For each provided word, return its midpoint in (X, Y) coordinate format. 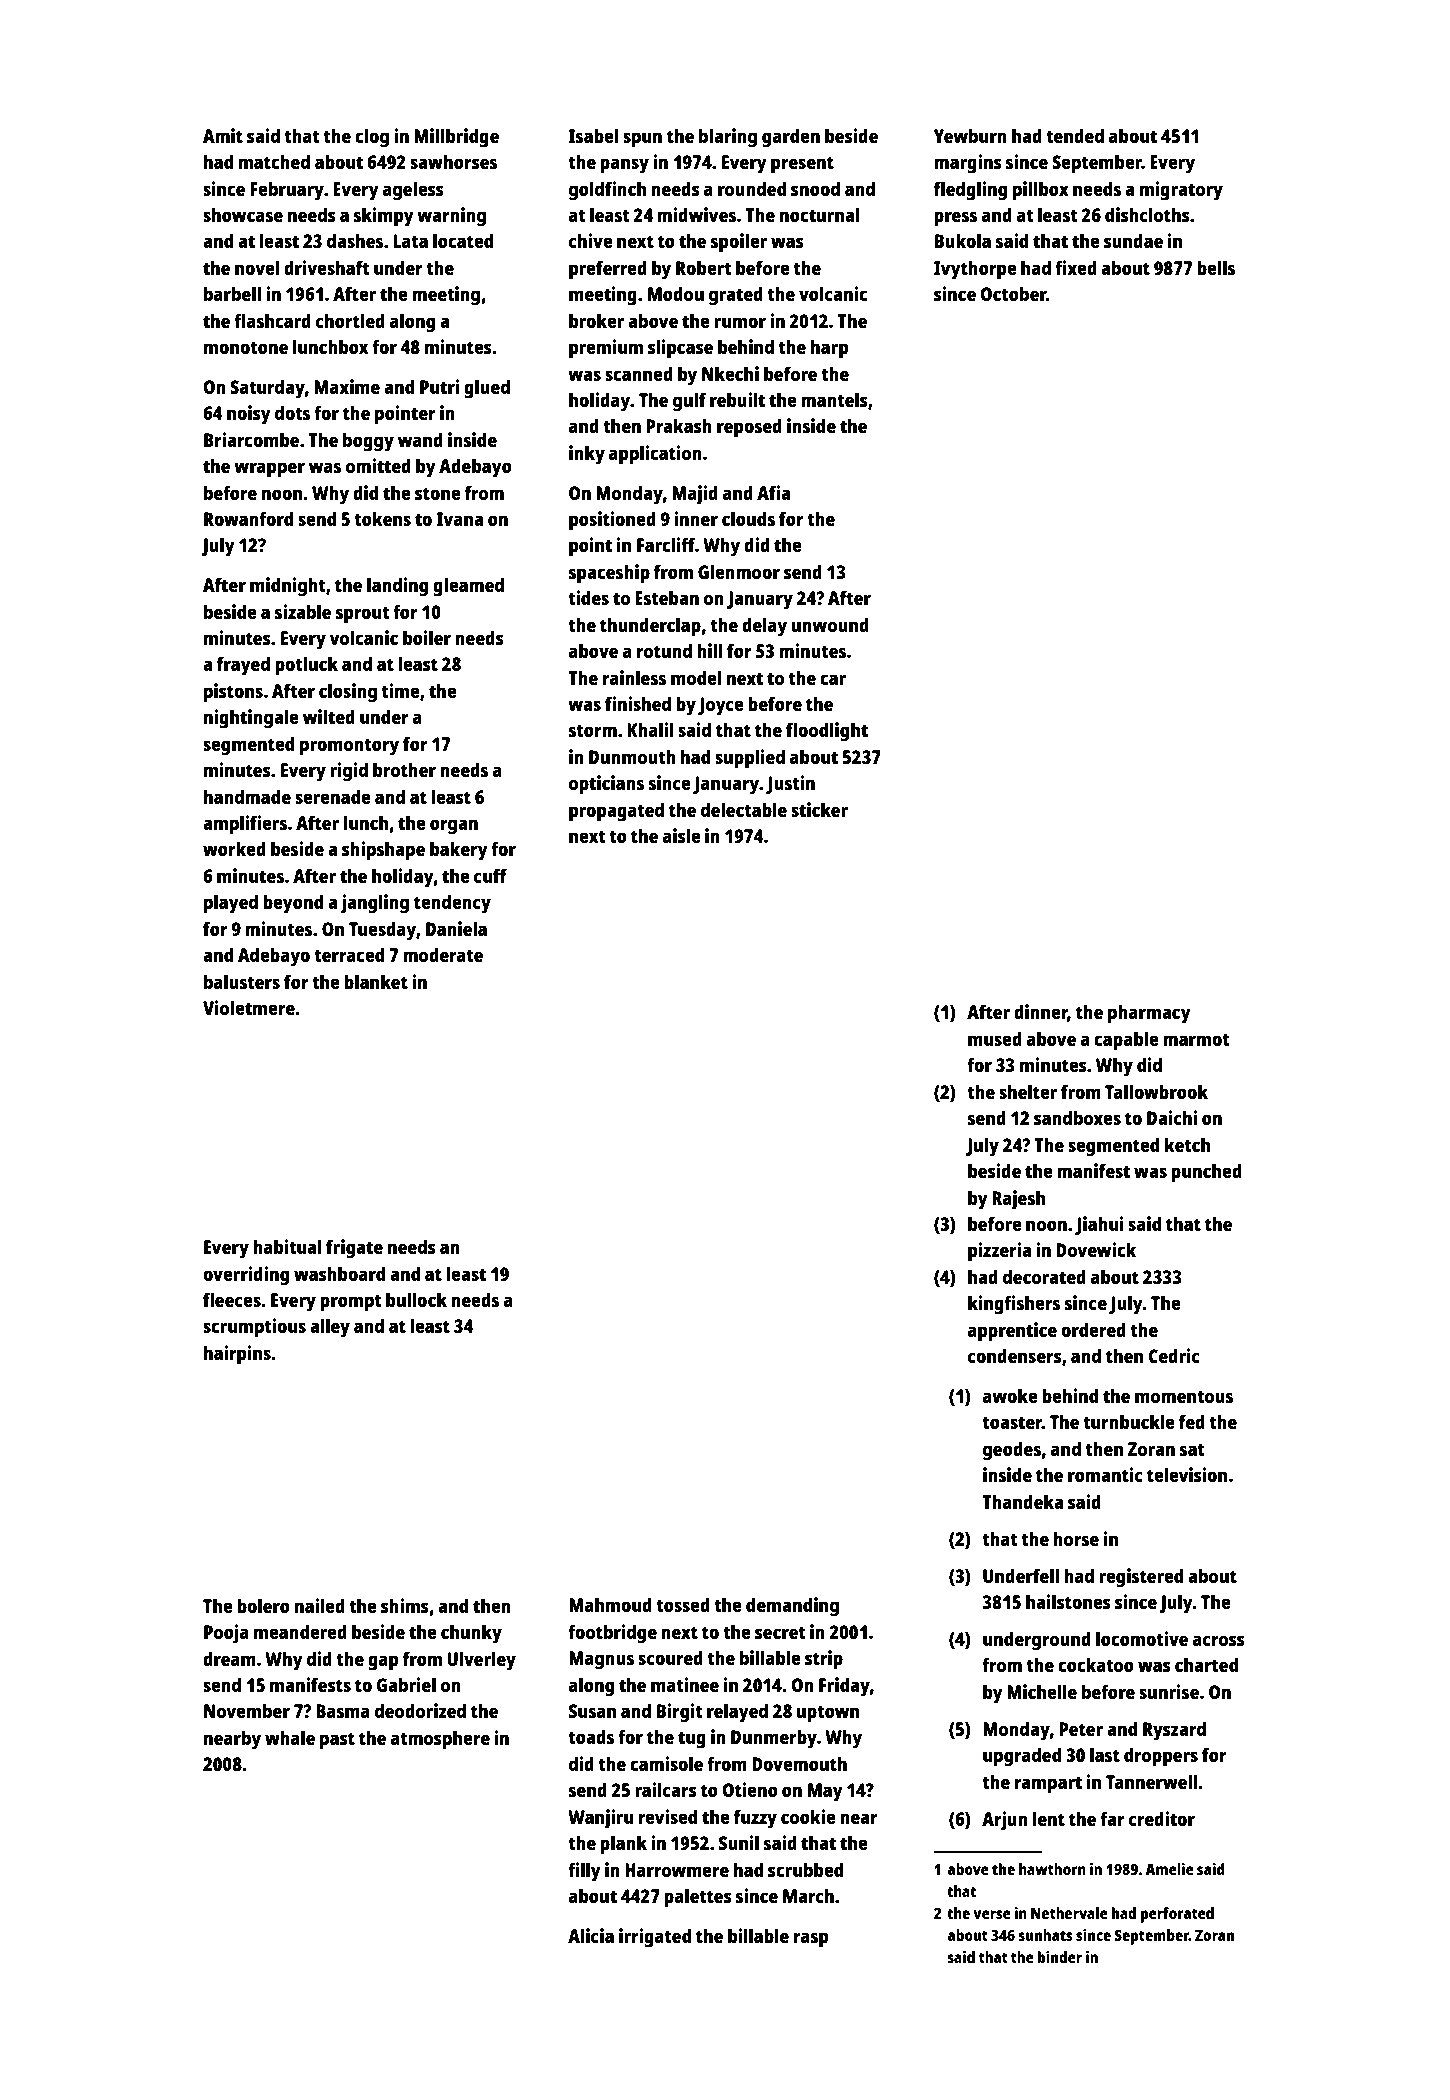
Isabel (593, 135)
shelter (1028, 1091)
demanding (792, 1607)
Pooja (226, 1634)
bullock (416, 1299)
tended (1075, 135)
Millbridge (456, 138)
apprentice (1012, 1332)
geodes (1012, 1451)
